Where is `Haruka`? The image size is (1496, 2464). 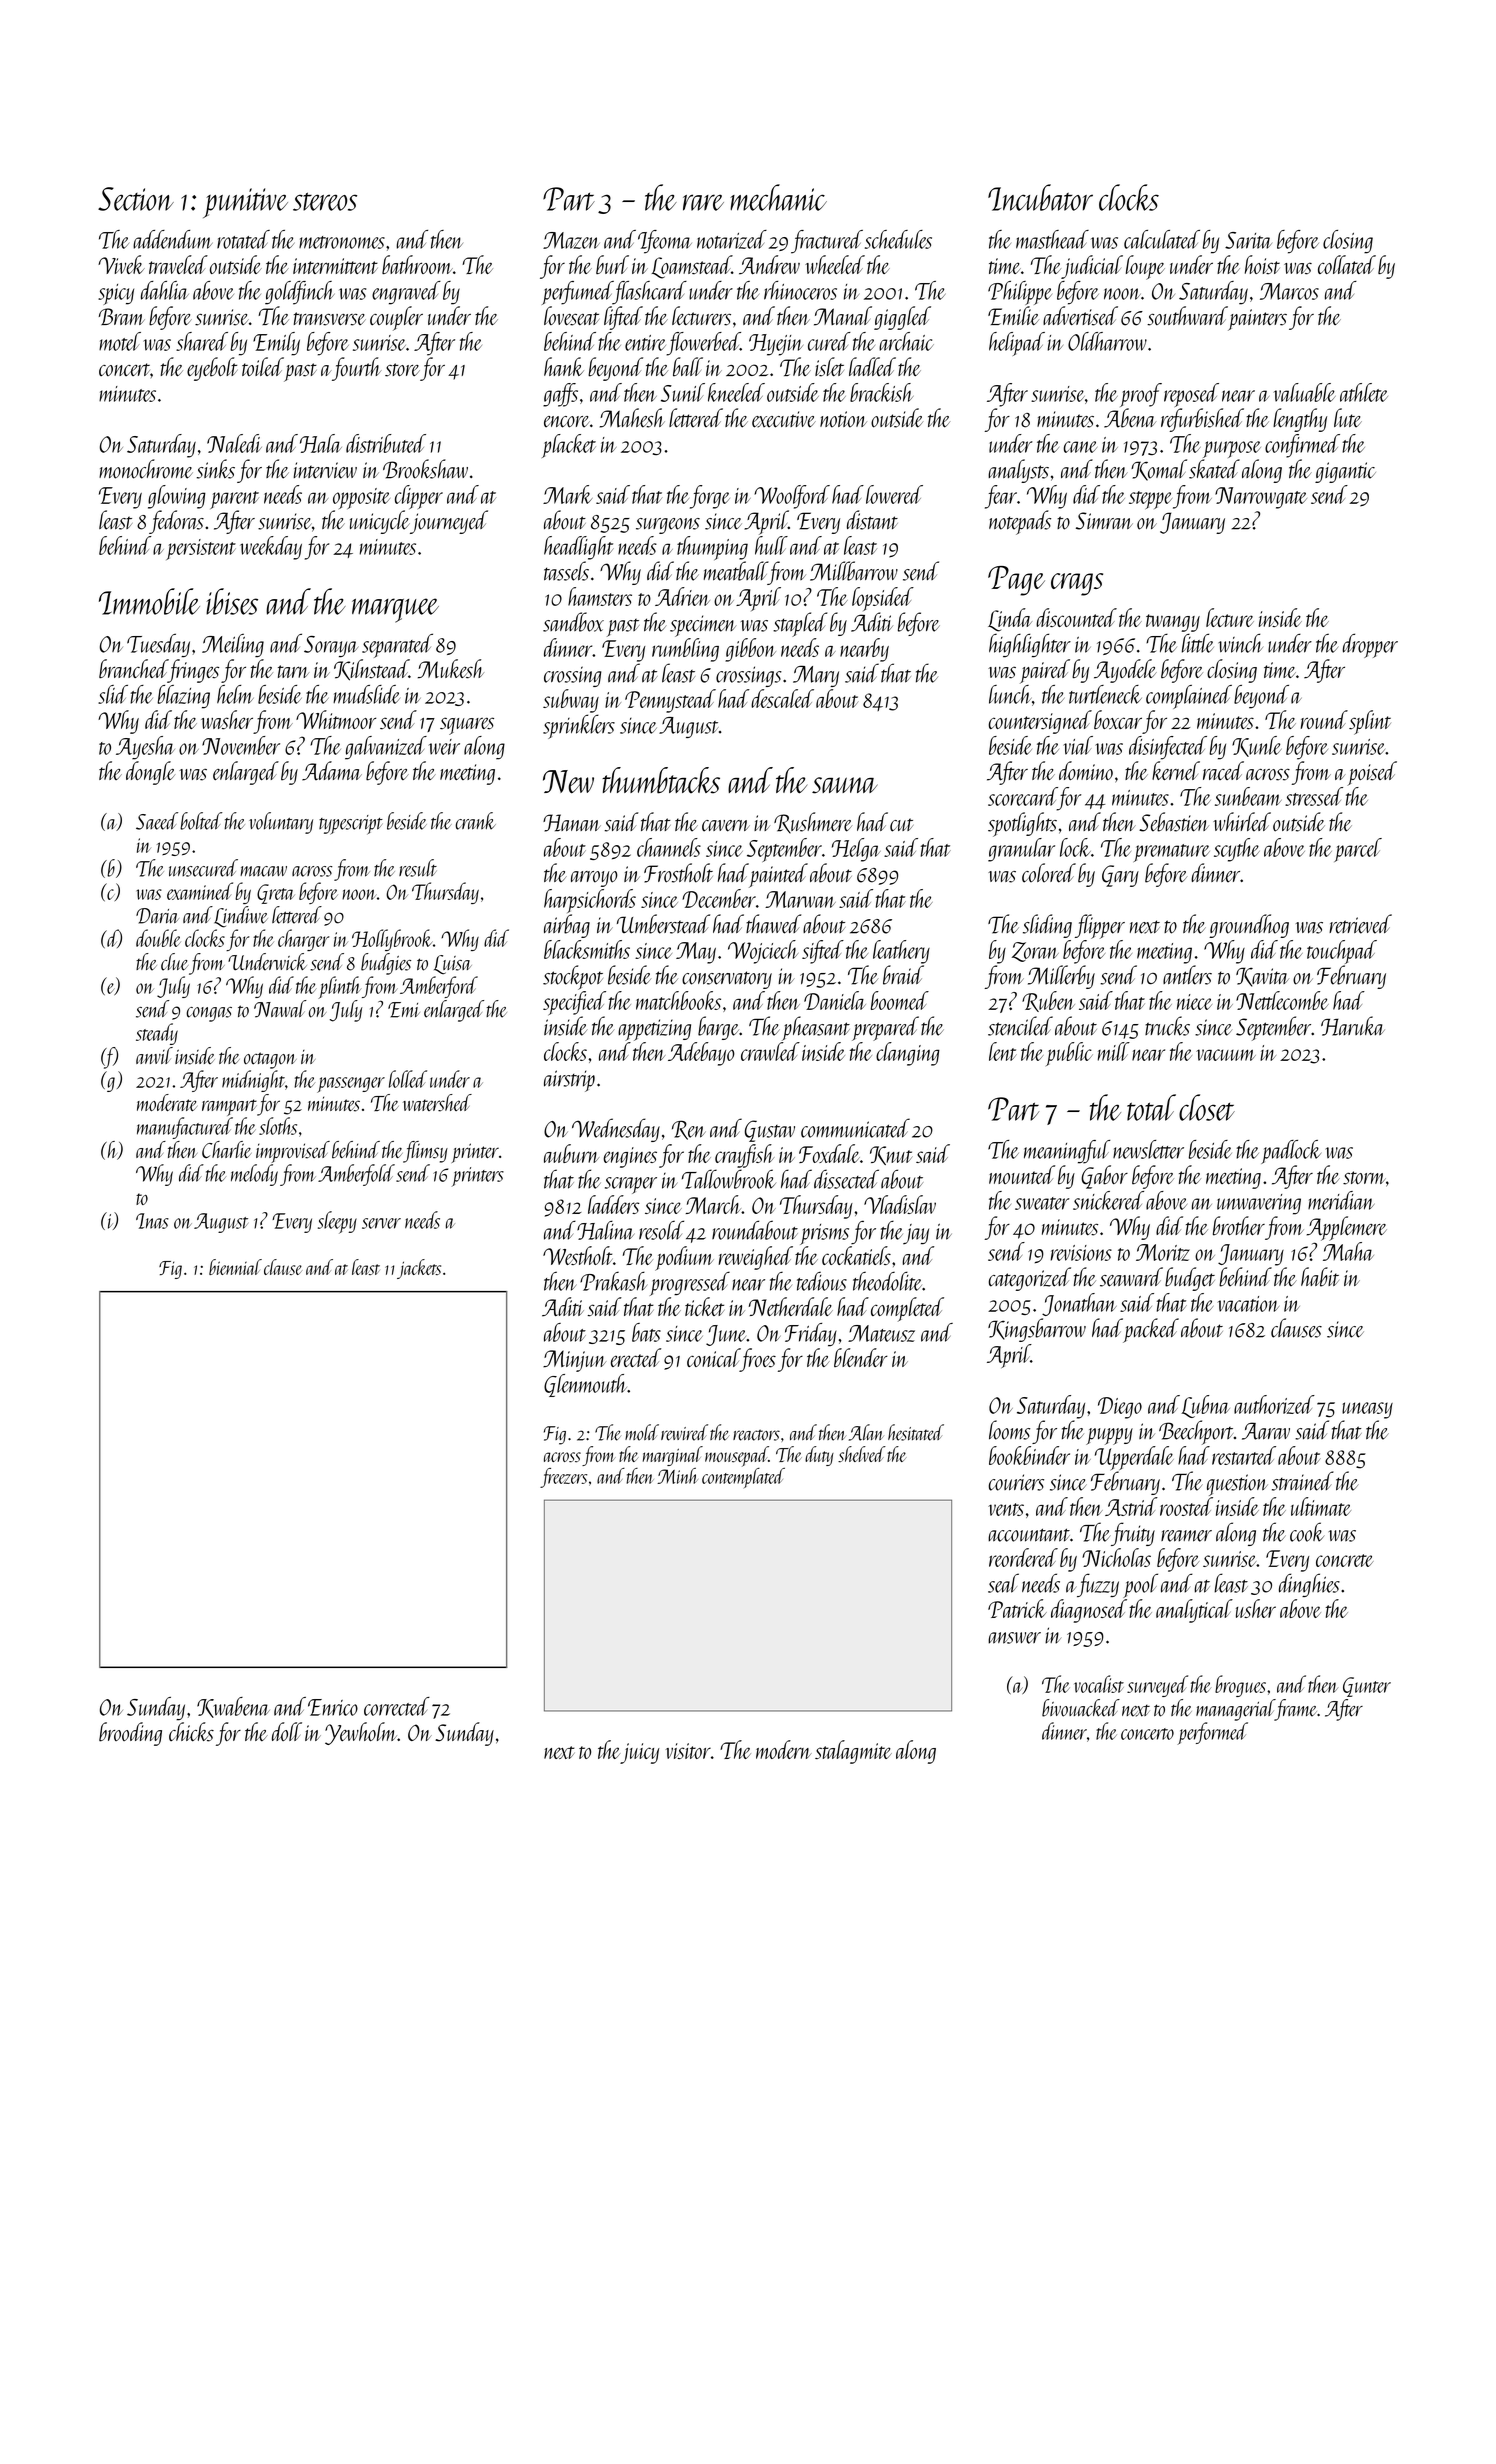 Haruka is located at coordinates (1353, 1026).
